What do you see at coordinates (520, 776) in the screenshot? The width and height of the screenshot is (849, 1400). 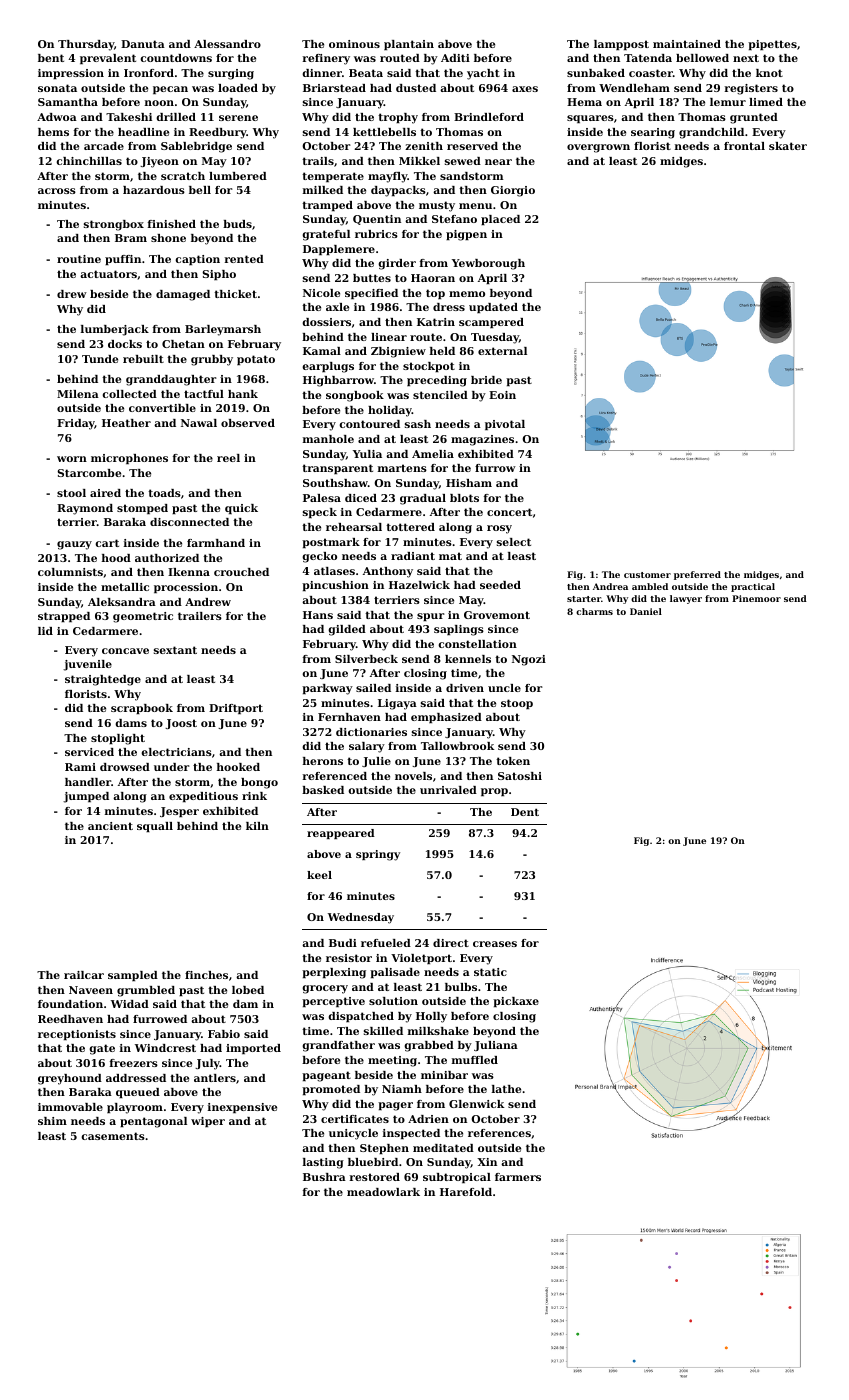 I see `Satoshi` at bounding box center [520, 776].
